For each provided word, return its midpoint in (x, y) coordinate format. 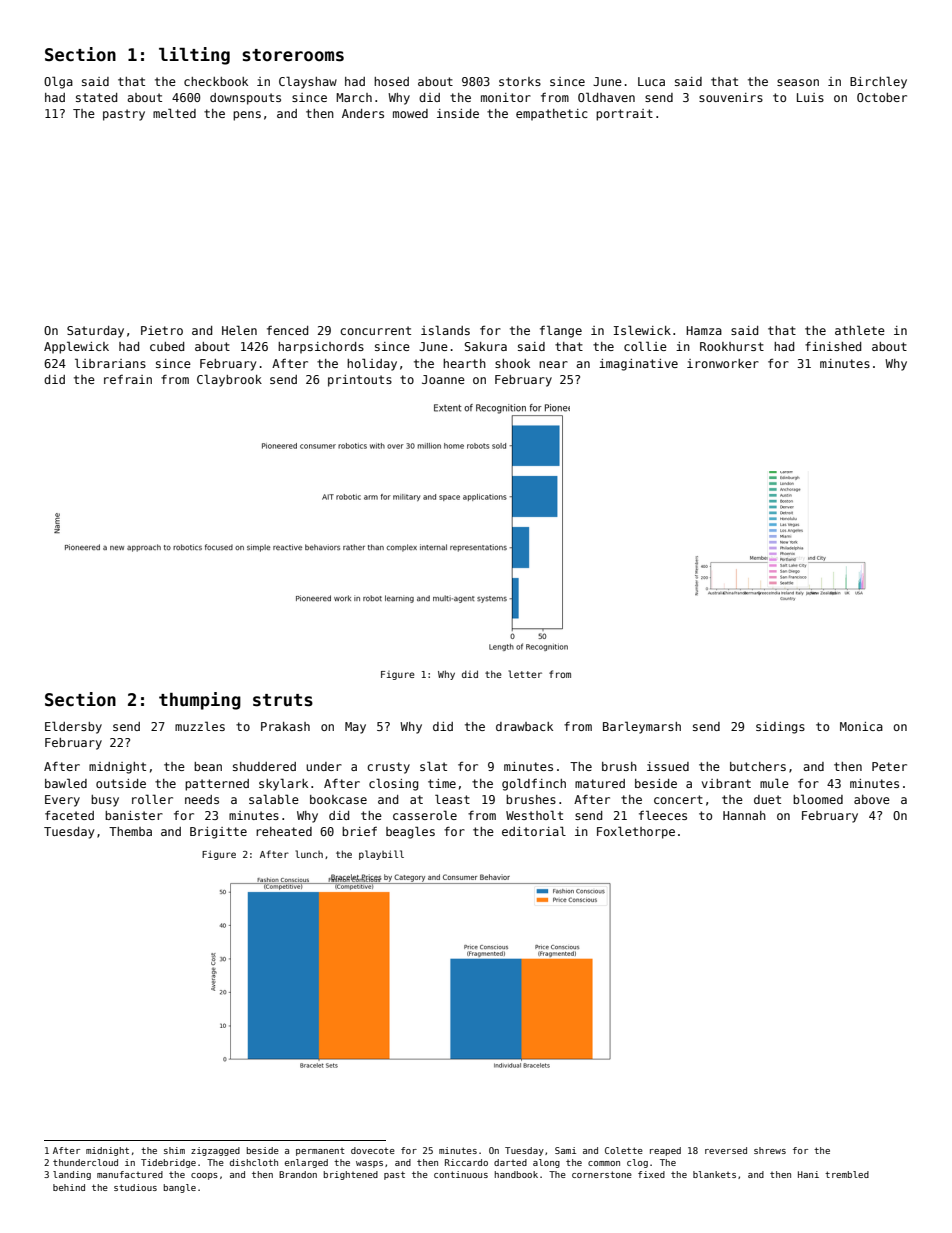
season (798, 82)
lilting (194, 56)
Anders (363, 113)
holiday (372, 364)
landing (72, 1175)
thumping (200, 701)
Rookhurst (732, 346)
